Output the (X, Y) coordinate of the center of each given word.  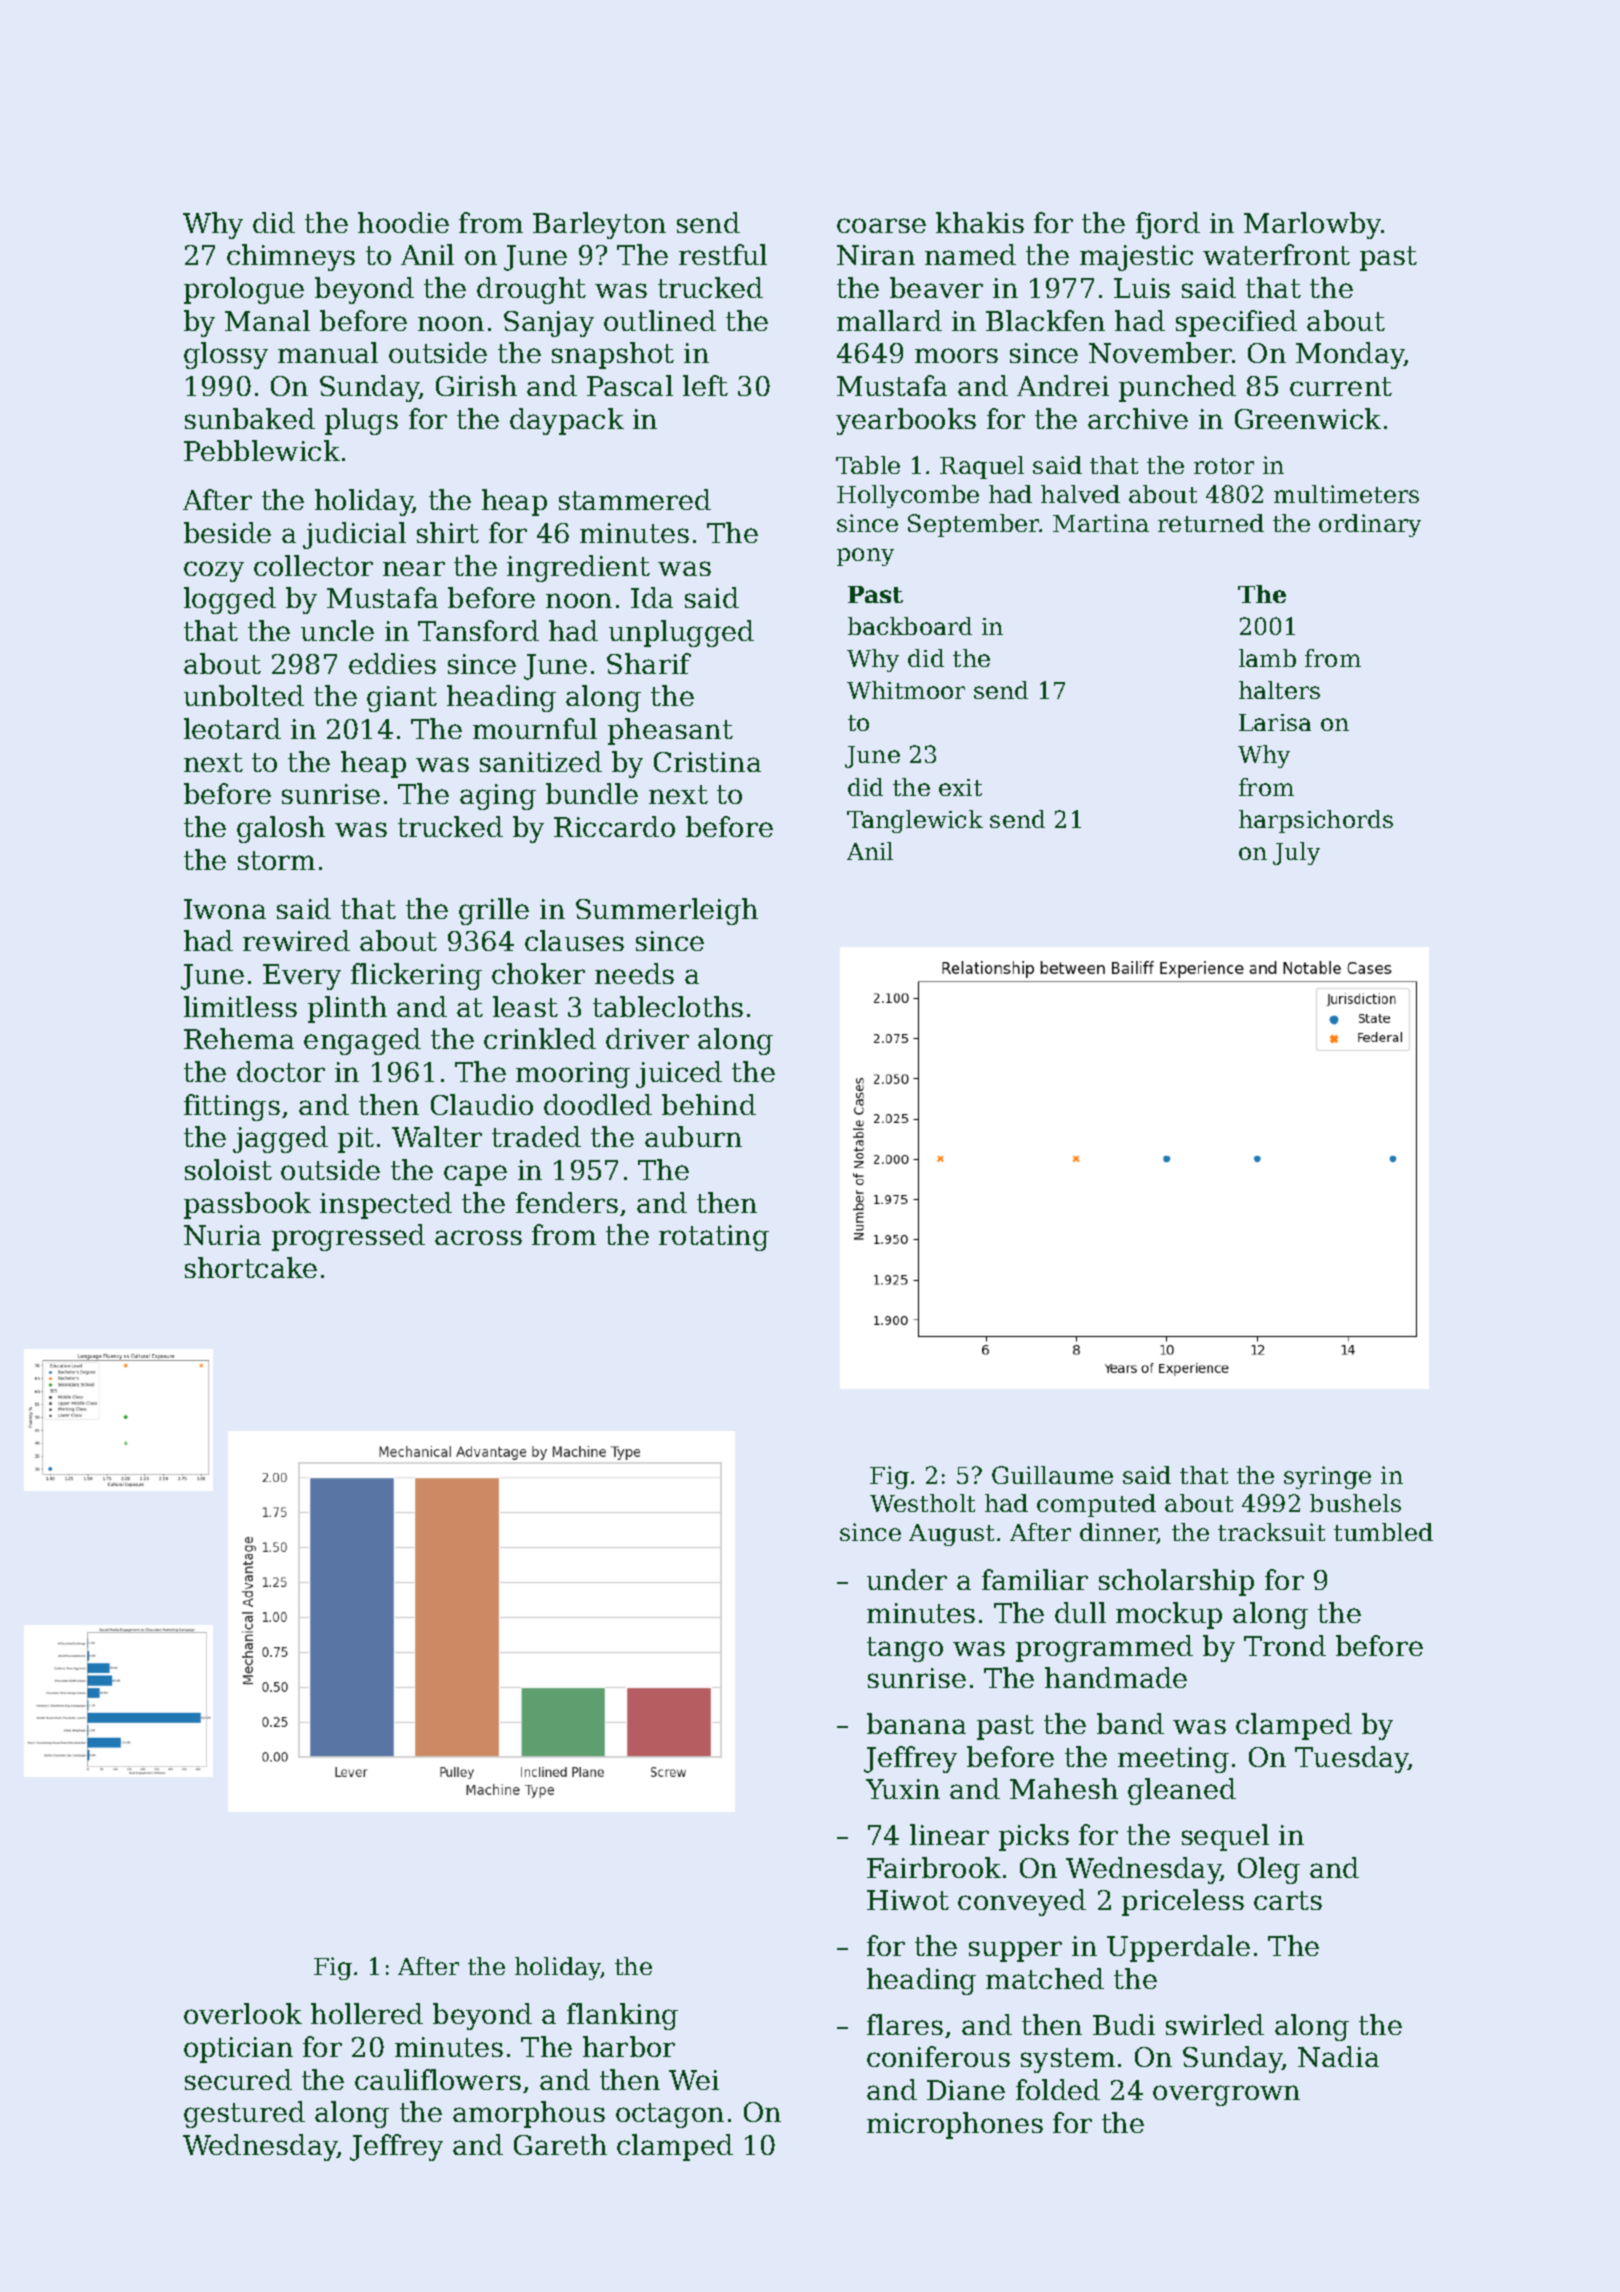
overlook (243, 2013)
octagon (670, 2115)
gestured (244, 2114)
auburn (693, 1136)
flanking (622, 2016)
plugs (361, 421)
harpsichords (1316, 821)
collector (313, 565)
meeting (1173, 1760)
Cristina (707, 762)
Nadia (1338, 2056)
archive (1138, 418)
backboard (910, 626)
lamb (1267, 658)
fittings (232, 1107)
